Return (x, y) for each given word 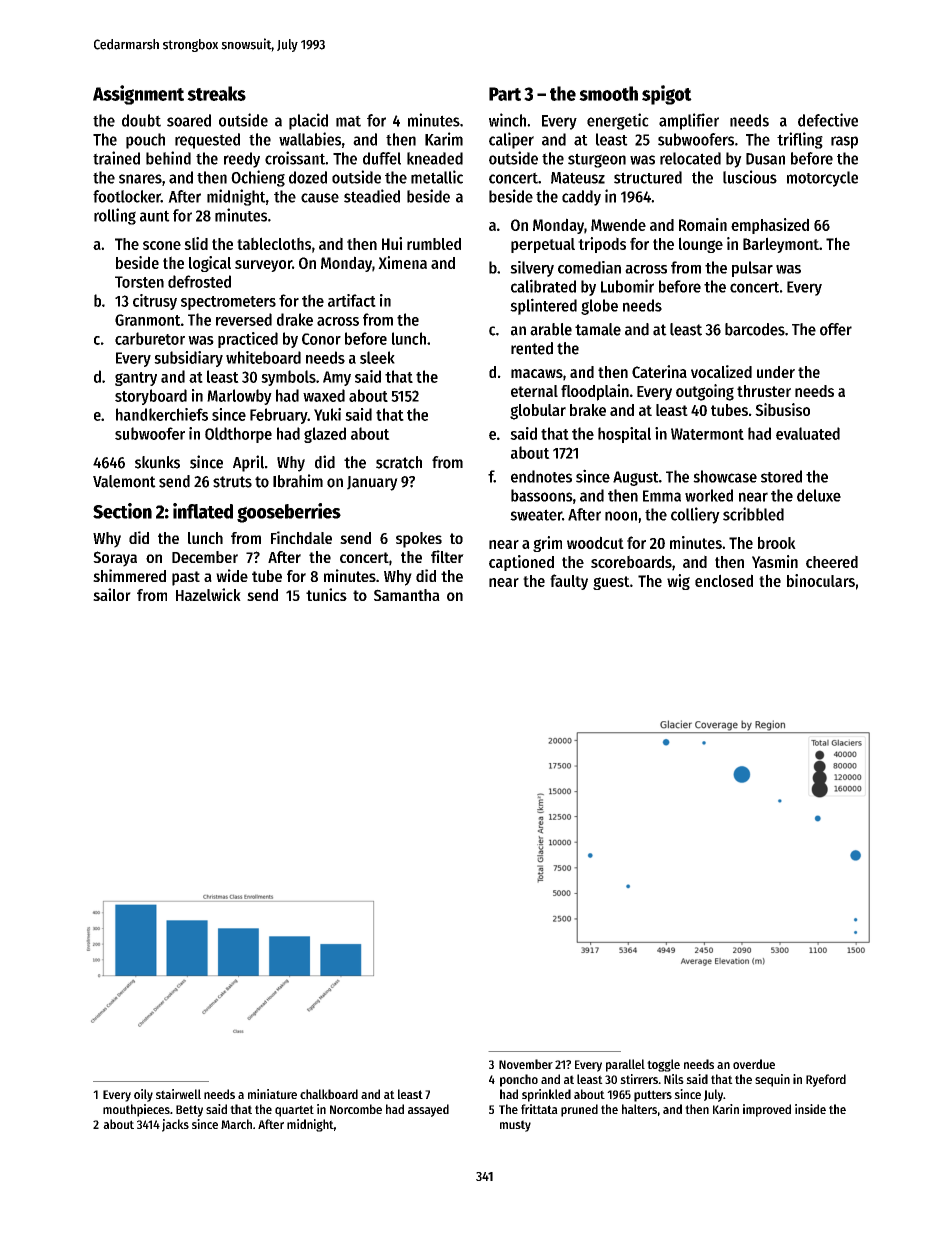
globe (599, 307)
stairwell (178, 1094)
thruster (764, 391)
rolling (115, 216)
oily (143, 1095)
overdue (754, 1064)
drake (295, 319)
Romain (703, 224)
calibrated (543, 286)
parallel (625, 1065)
